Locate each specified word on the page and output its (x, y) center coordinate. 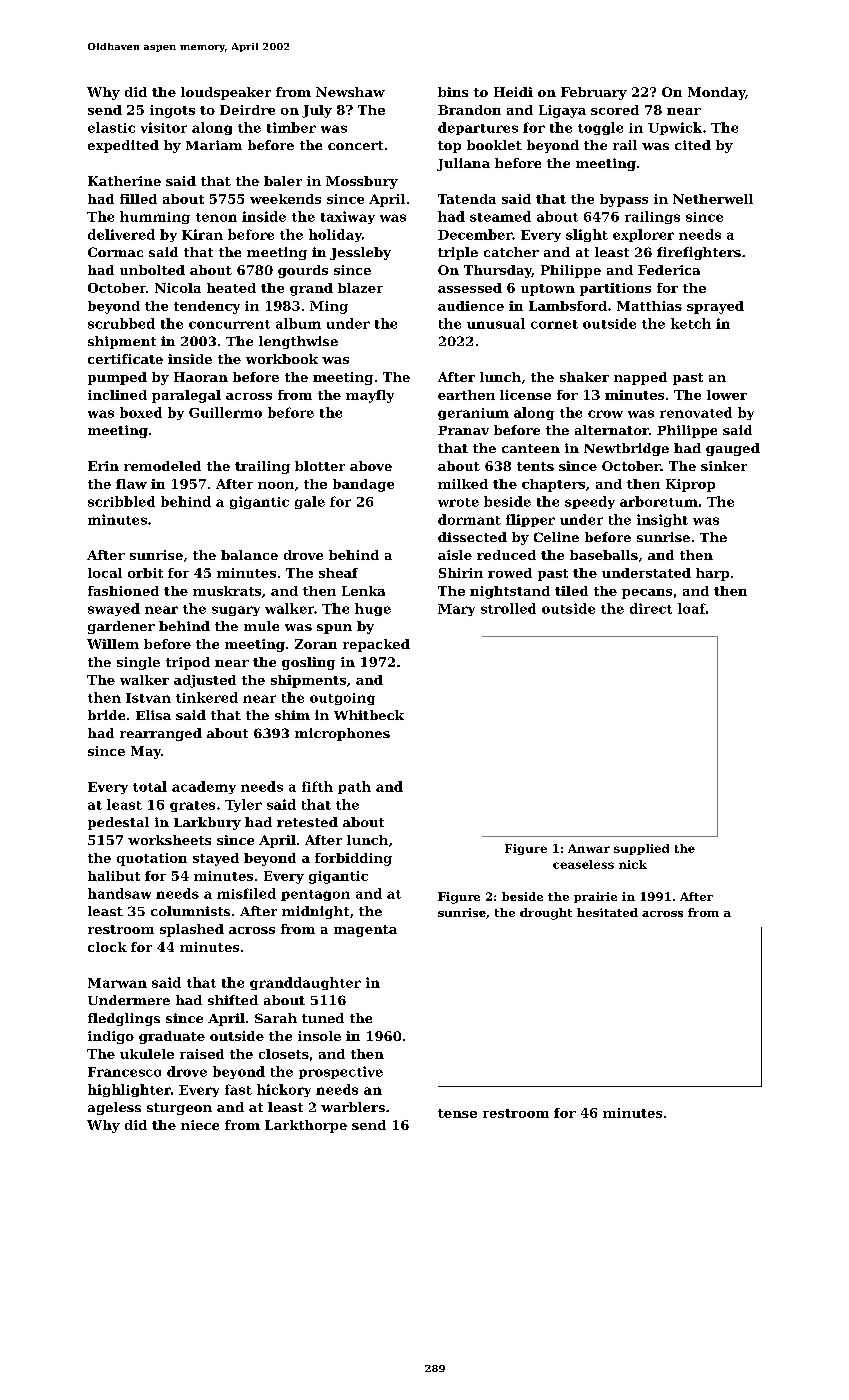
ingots (172, 111)
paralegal (186, 396)
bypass (624, 200)
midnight (315, 912)
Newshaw (350, 92)
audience (471, 306)
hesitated (607, 912)
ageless (114, 1108)
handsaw (119, 893)
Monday (716, 93)
